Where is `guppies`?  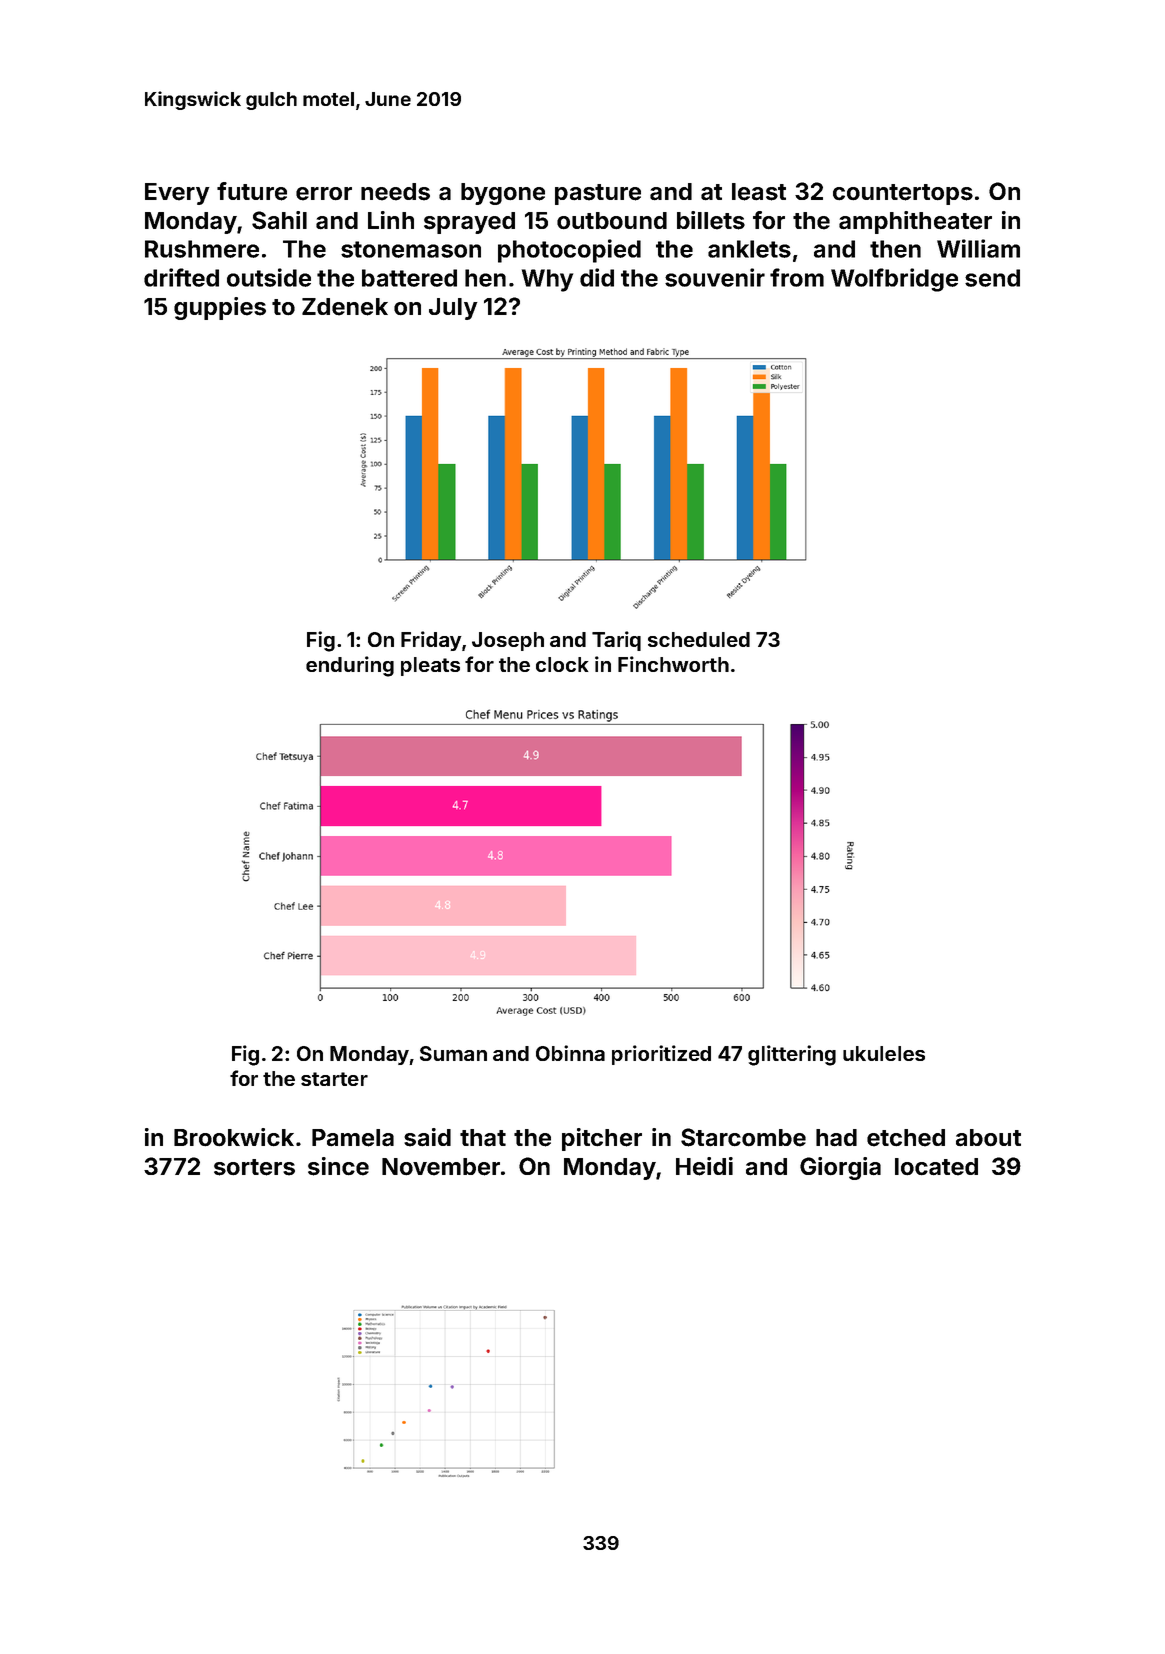 guppies is located at coordinates (220, 308).
